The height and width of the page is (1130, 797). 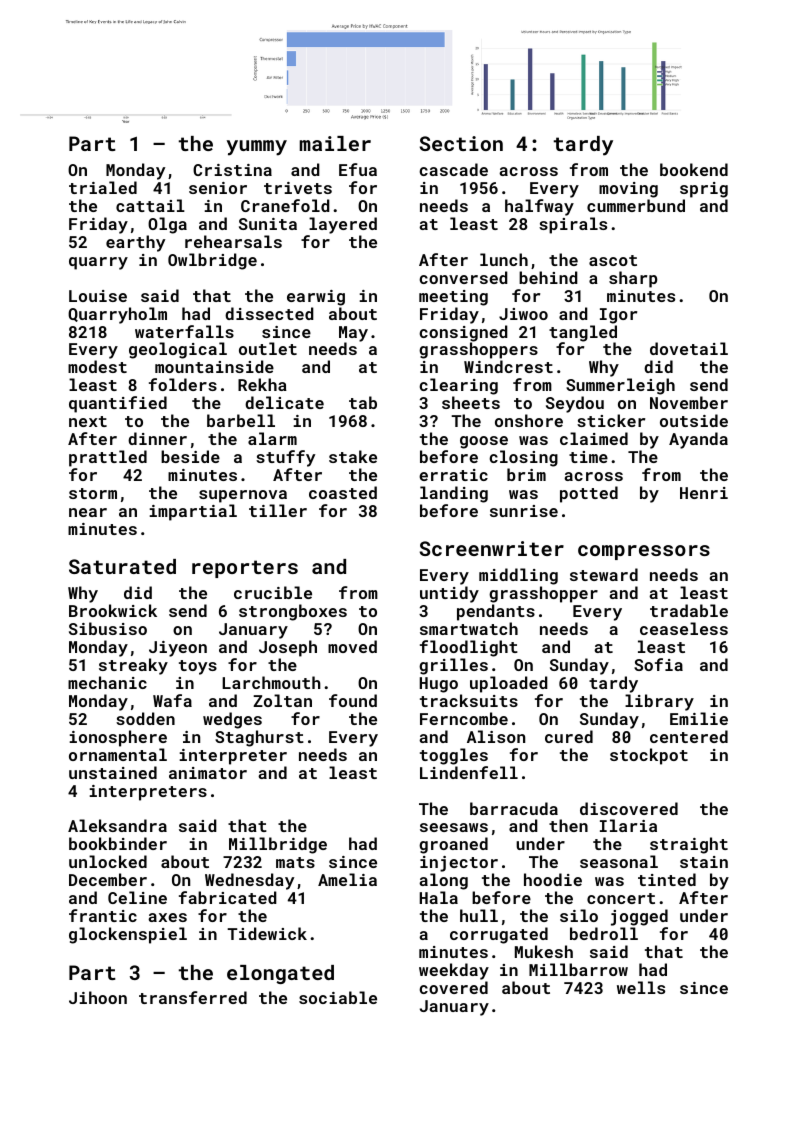 What do you see at coordinates (479, 915) in the page?
I see `hull` at bounding box center [479, 915].
